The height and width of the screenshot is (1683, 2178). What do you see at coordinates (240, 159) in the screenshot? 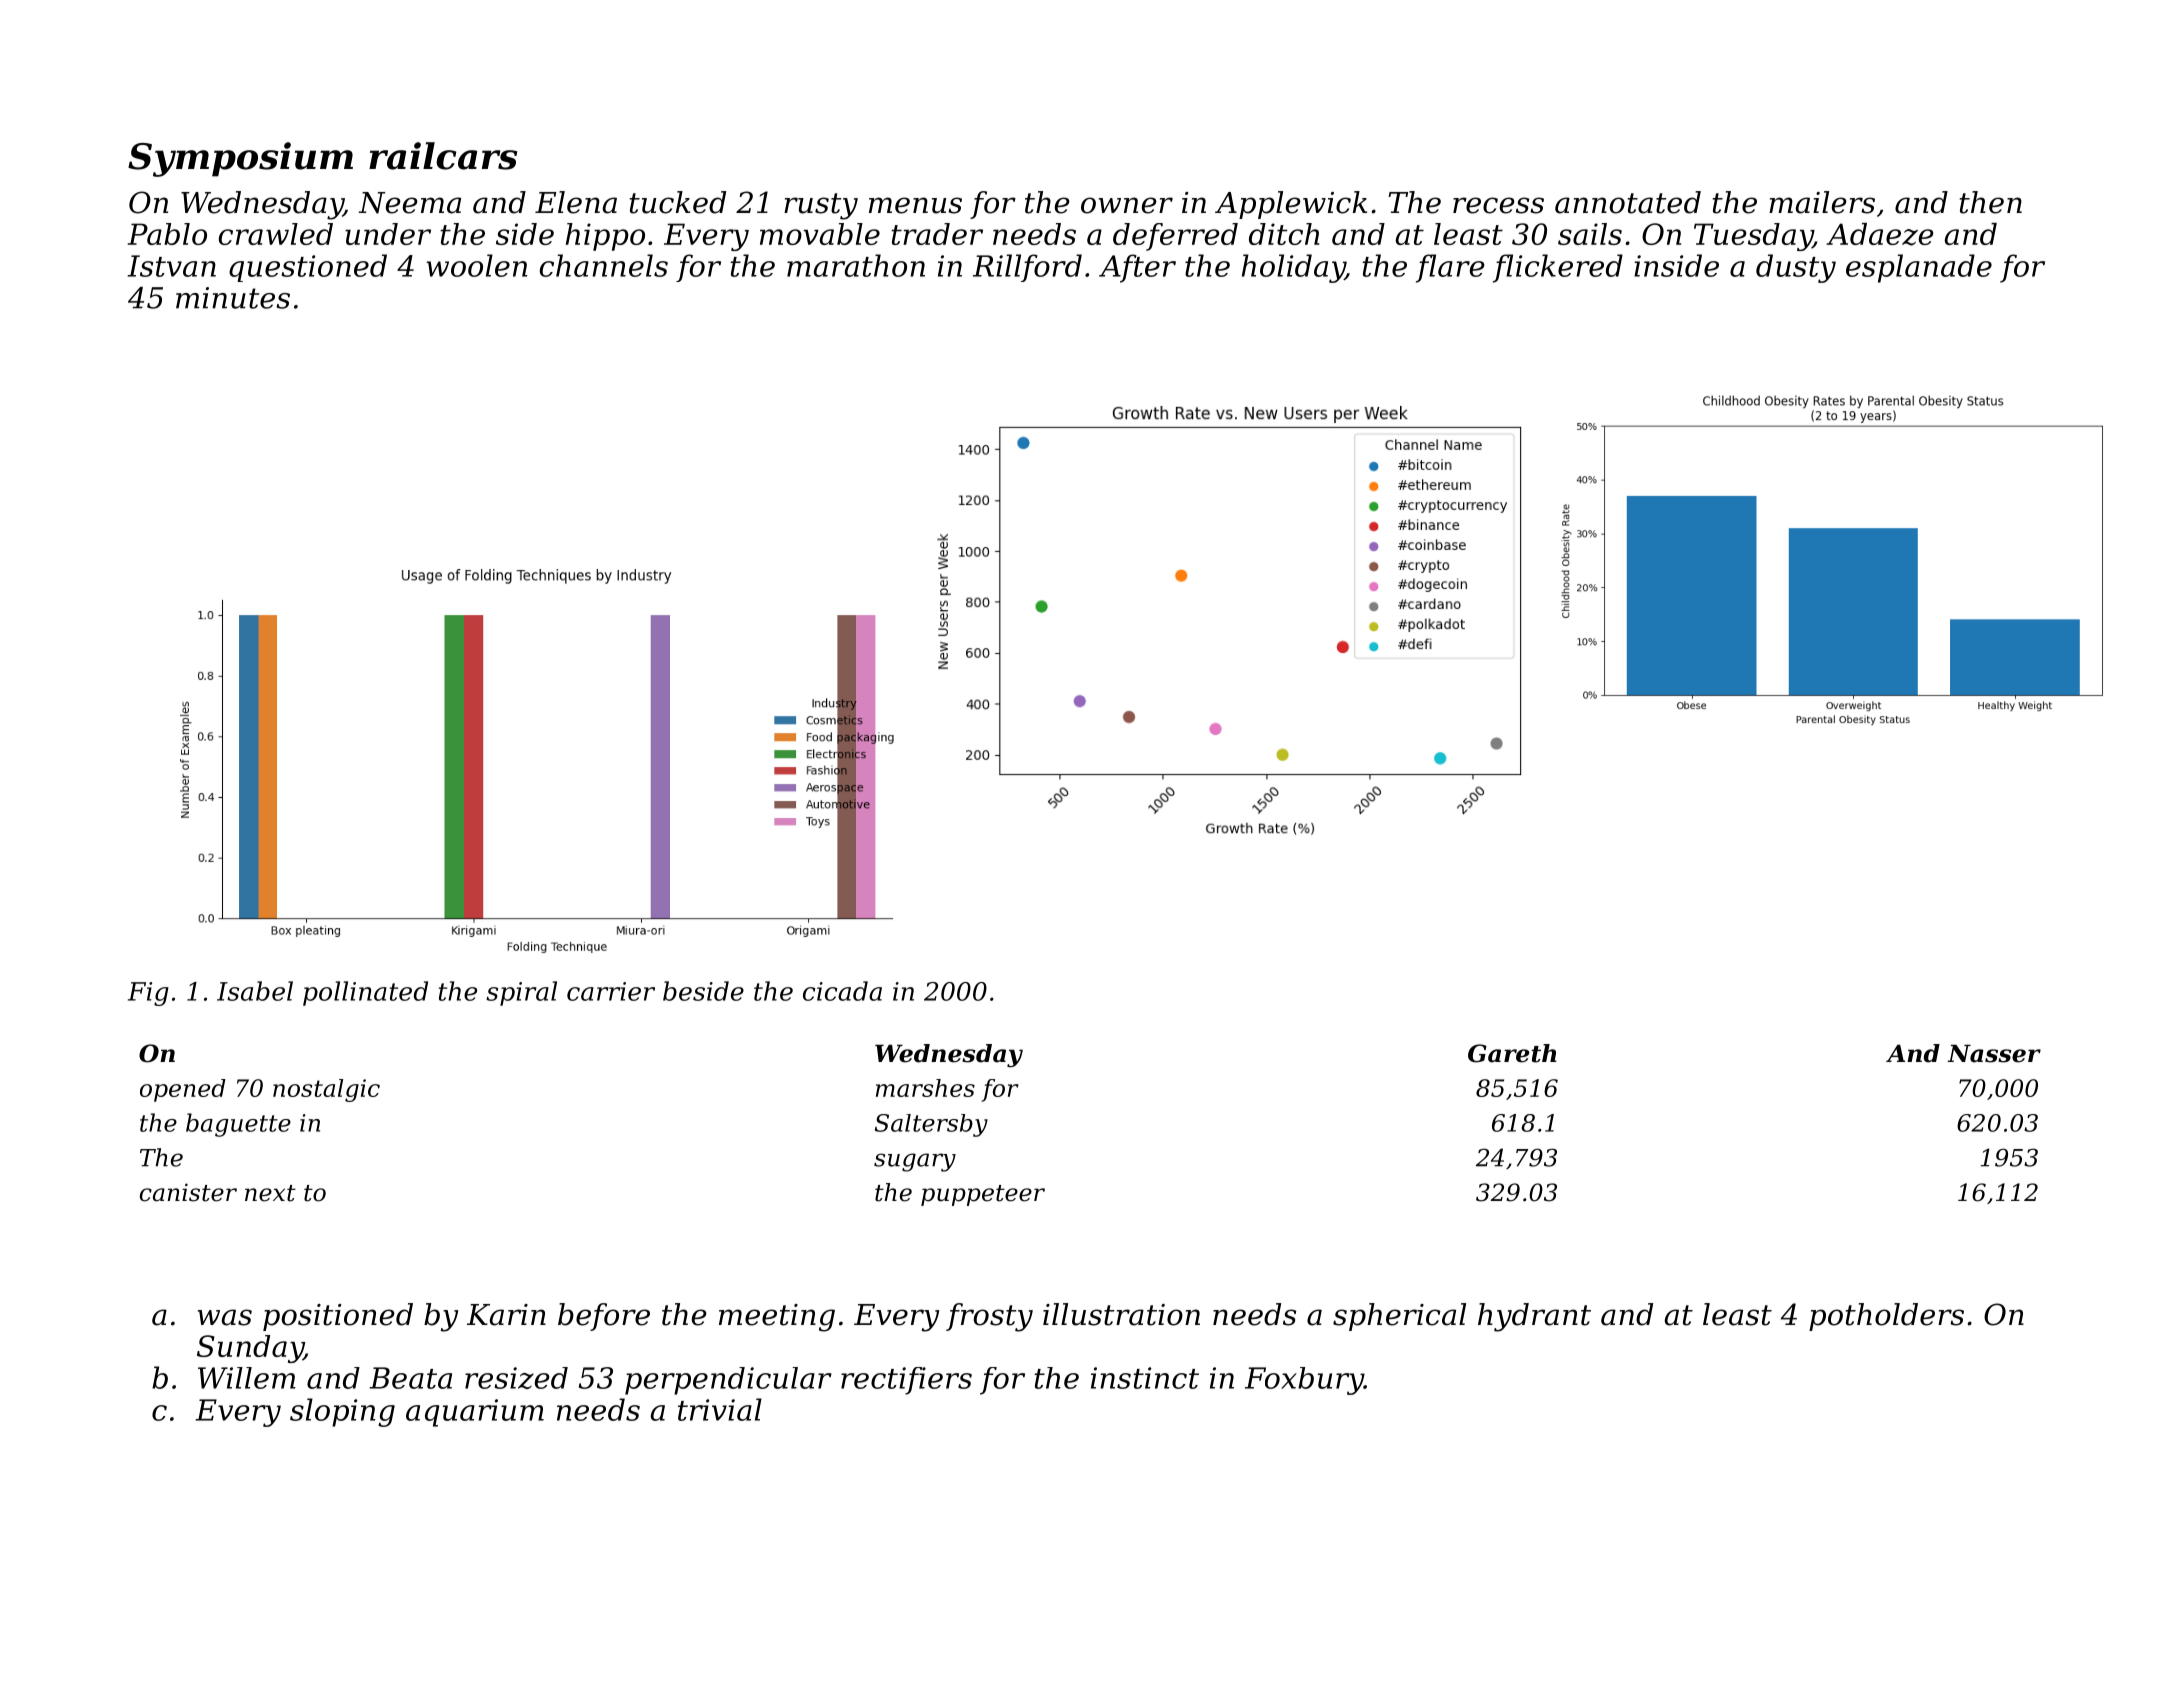
I see `Symposium` at bounding box center [240, 159].
